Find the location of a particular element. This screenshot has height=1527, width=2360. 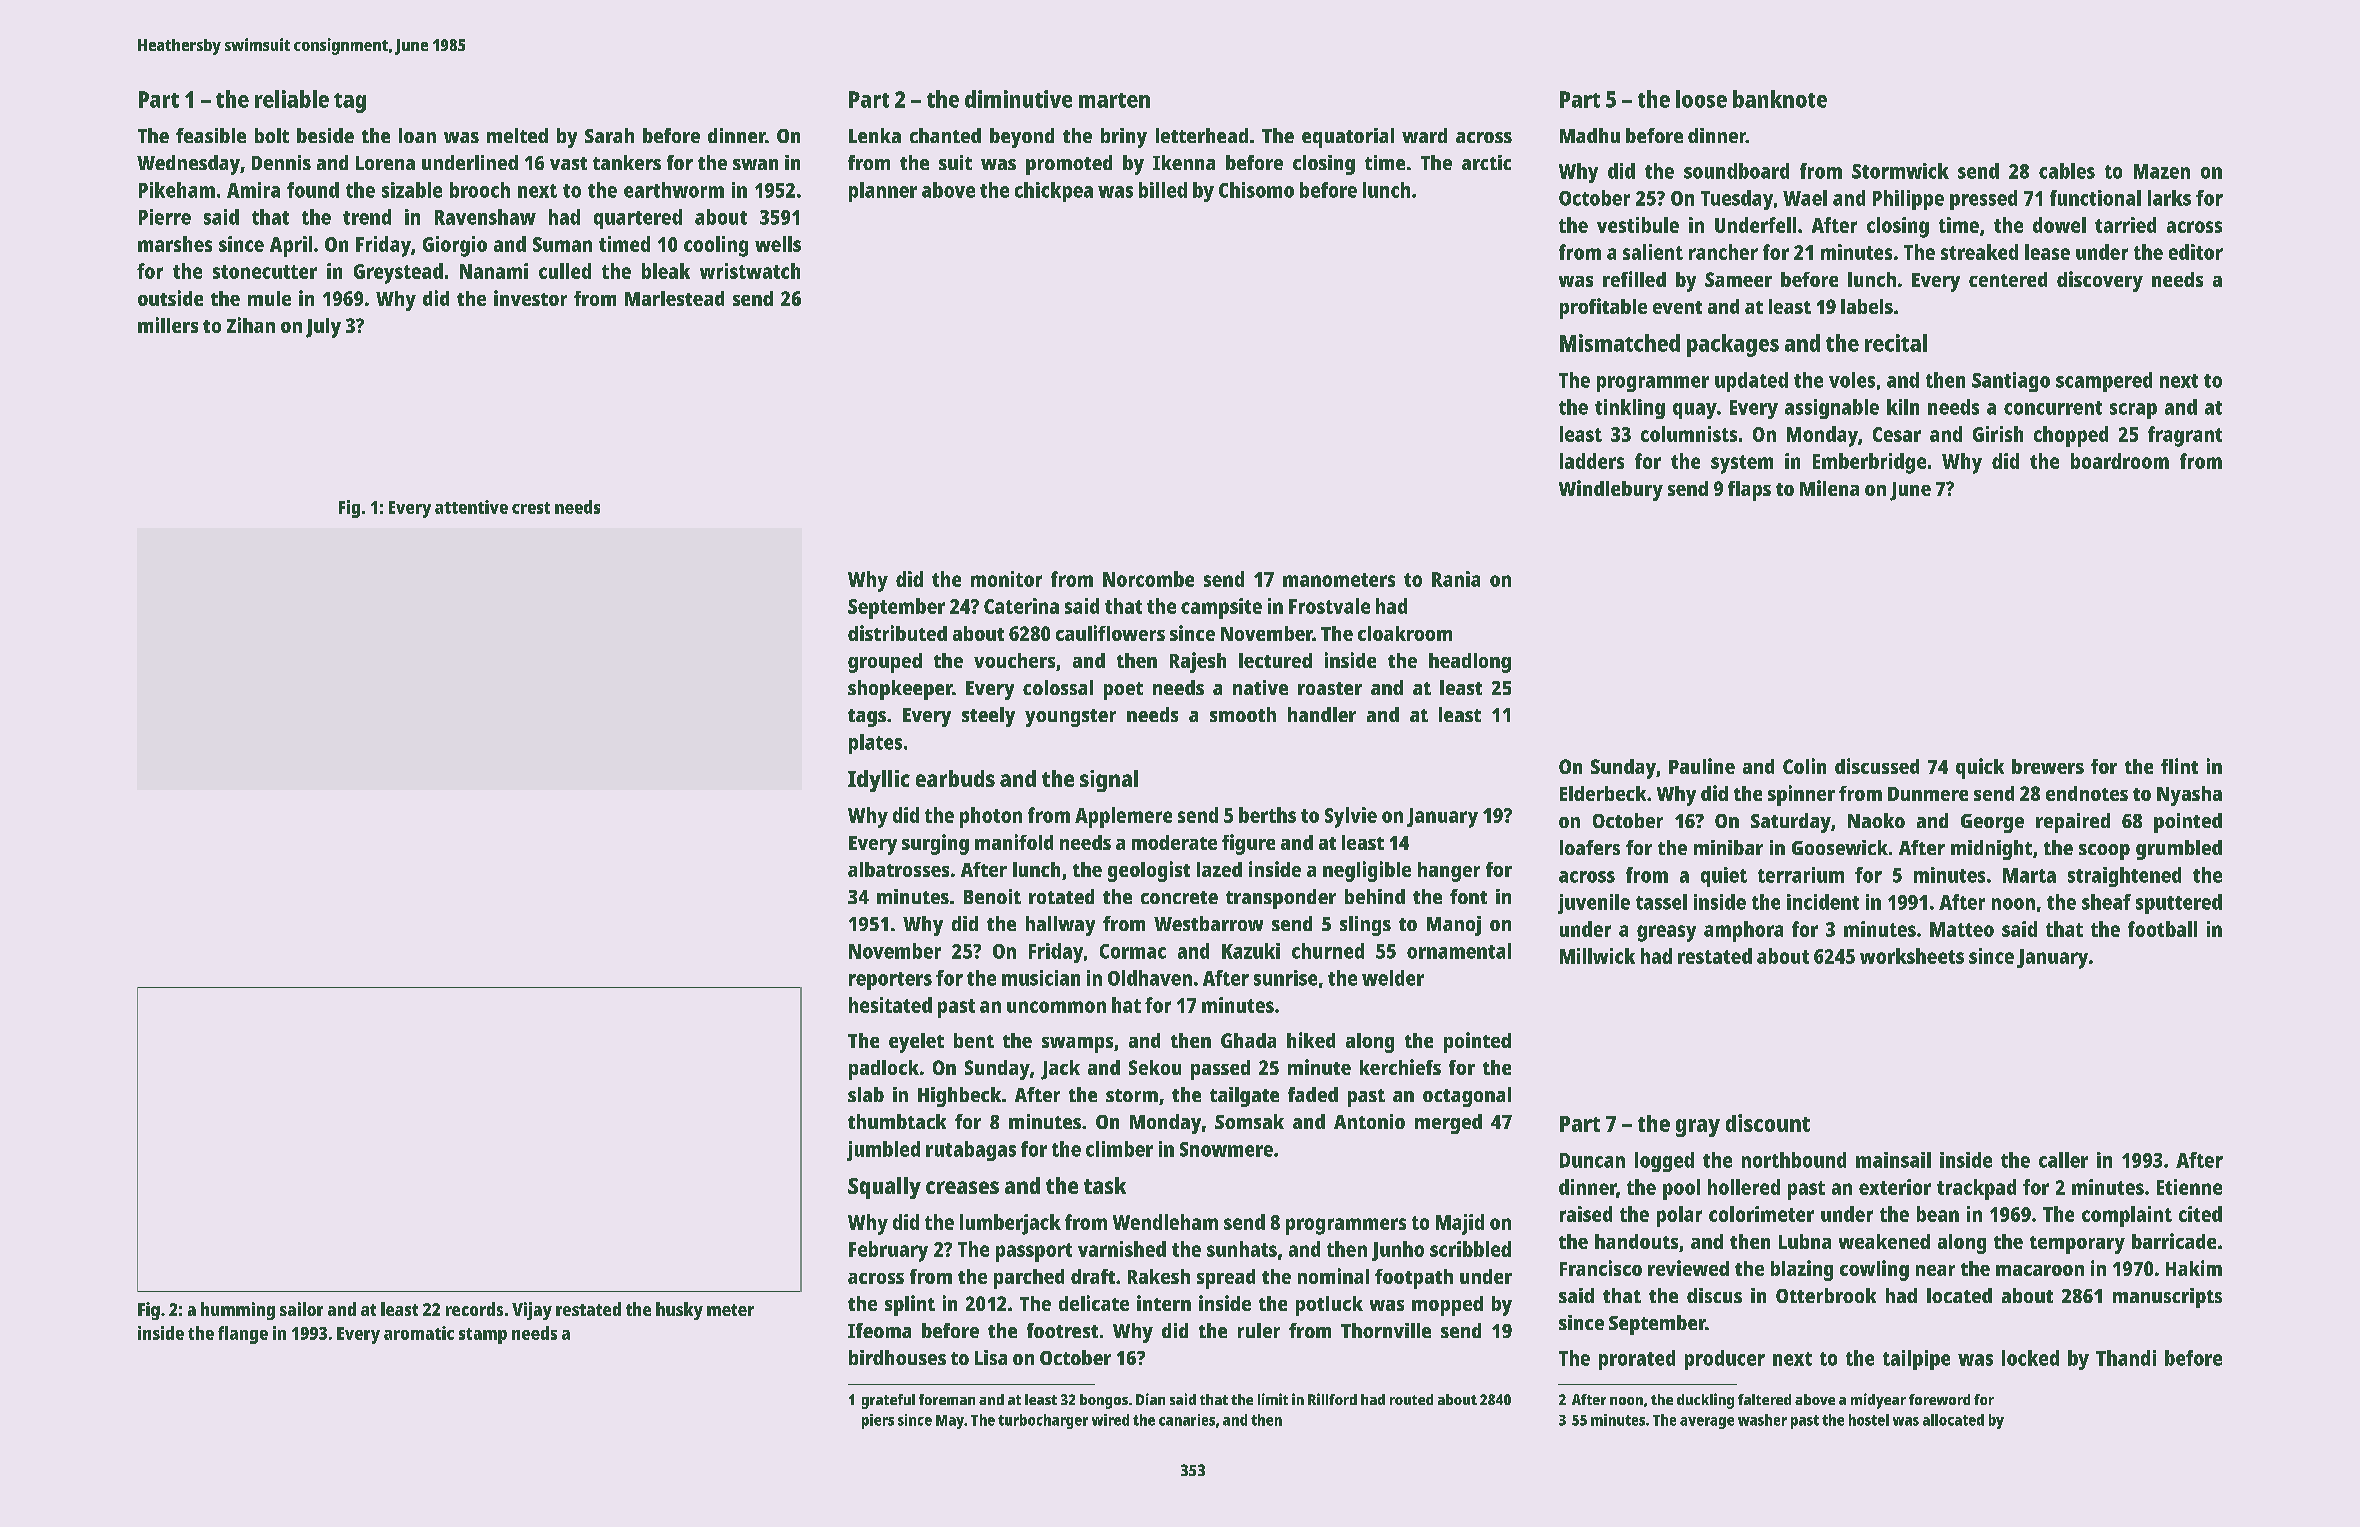

boardroom is located at coordinates (2120, 461).
